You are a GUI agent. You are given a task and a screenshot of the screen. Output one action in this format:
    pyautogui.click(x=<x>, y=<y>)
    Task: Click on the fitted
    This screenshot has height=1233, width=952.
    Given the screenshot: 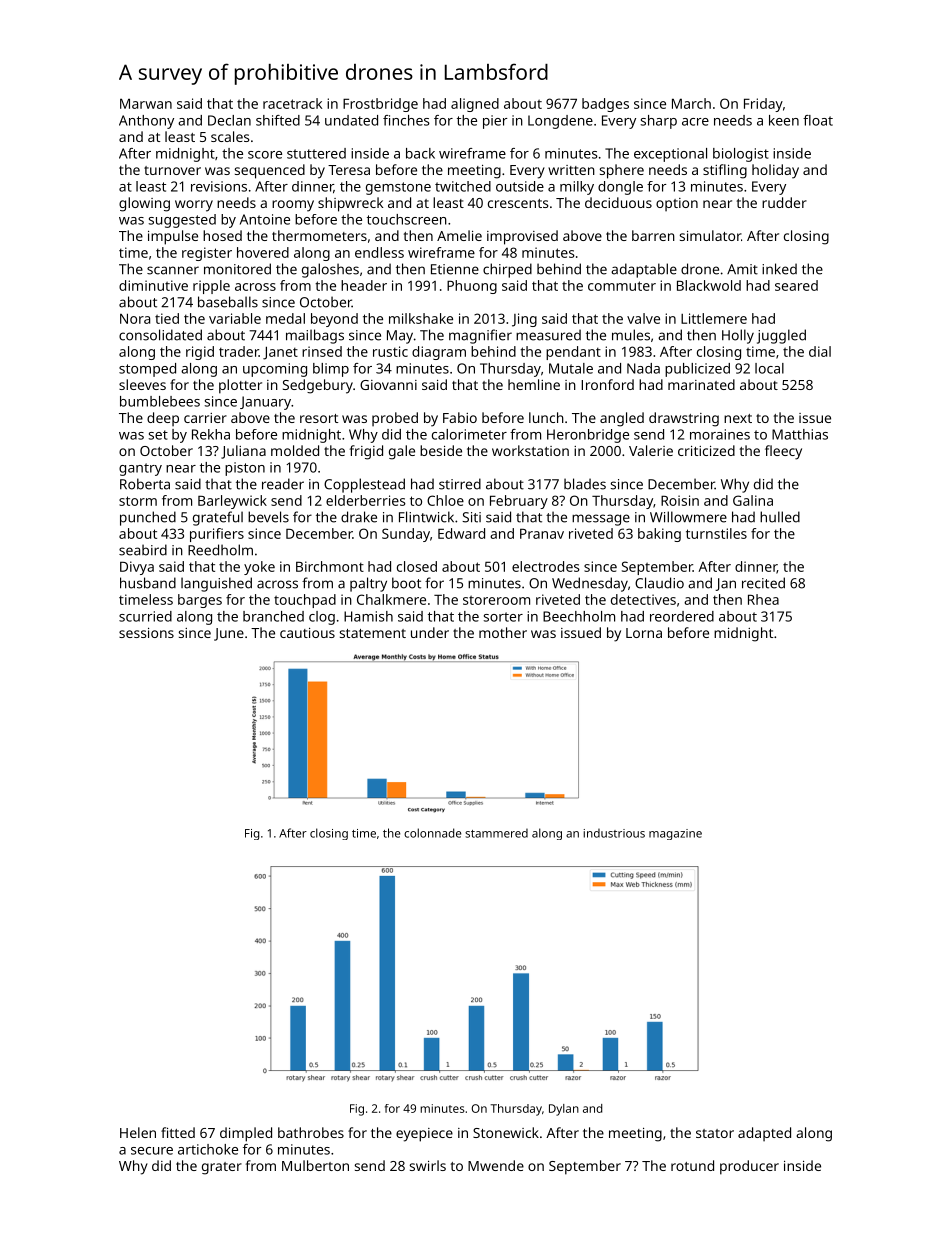 What is the action you would take?
    pyautogui.click(x=178, y=1132)
